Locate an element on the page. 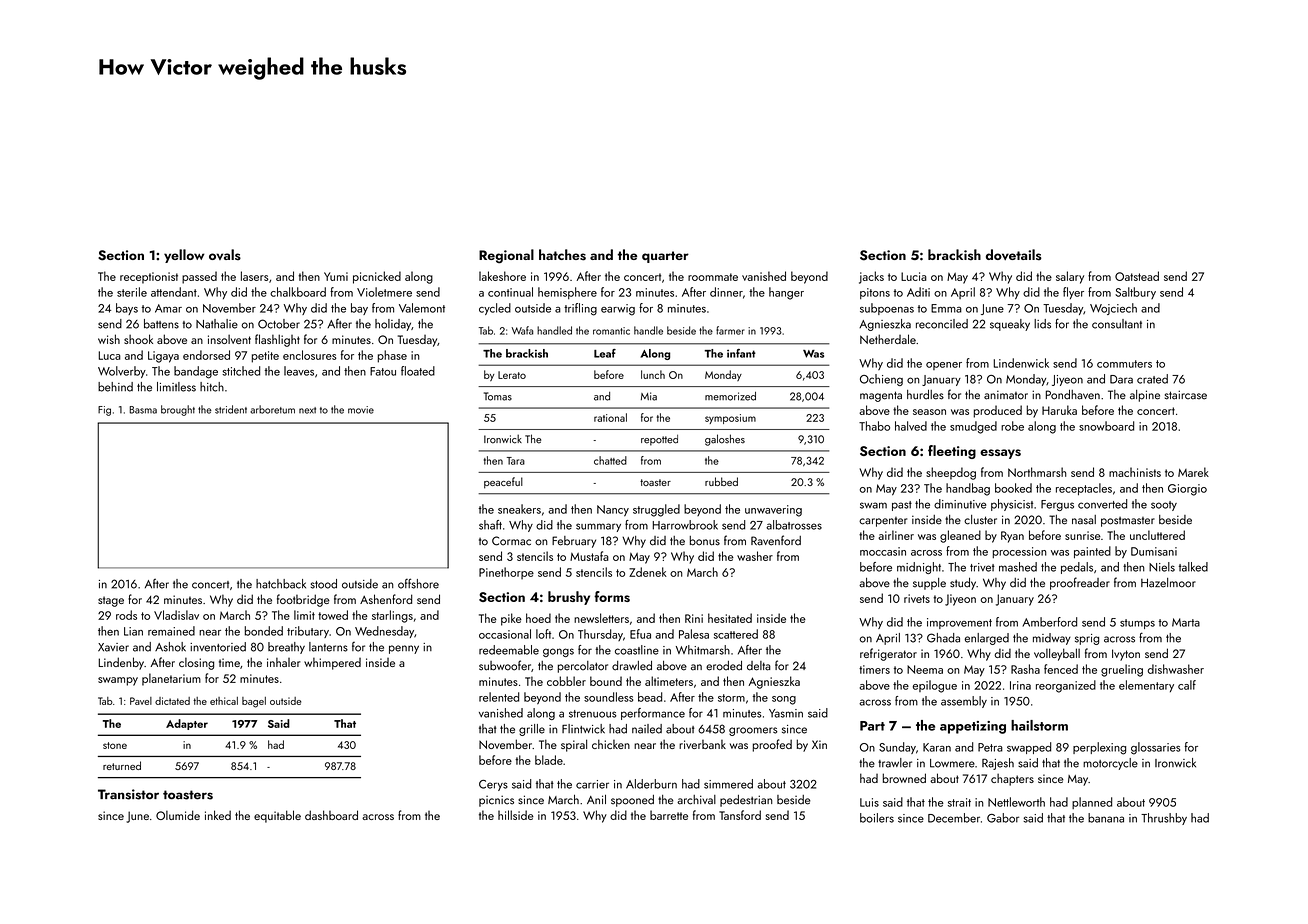  delta is located at coordinates (759, 666).
